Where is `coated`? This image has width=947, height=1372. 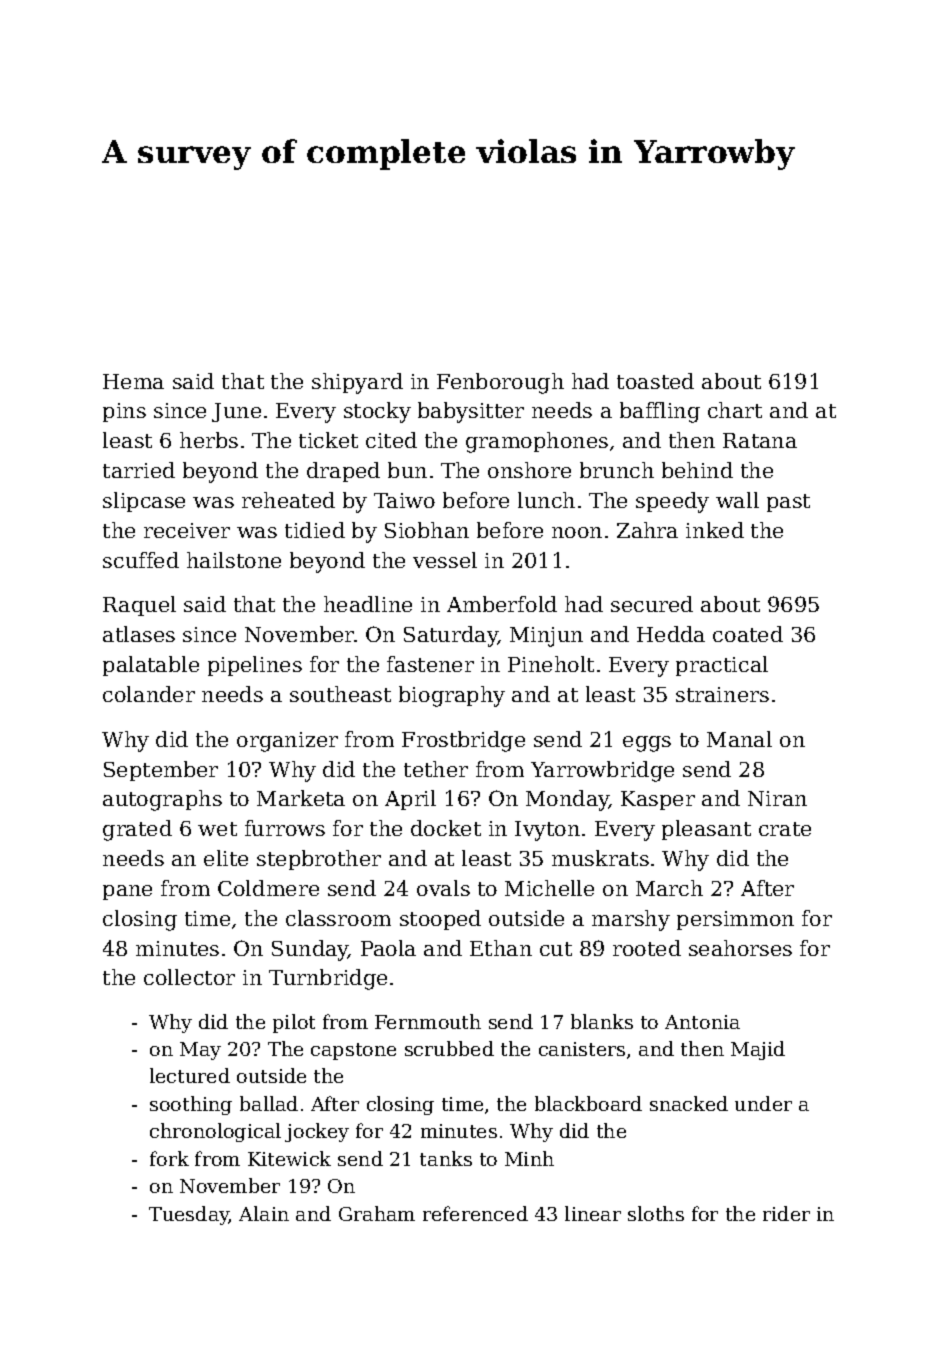
coated is located at coordinates (748, 634).
